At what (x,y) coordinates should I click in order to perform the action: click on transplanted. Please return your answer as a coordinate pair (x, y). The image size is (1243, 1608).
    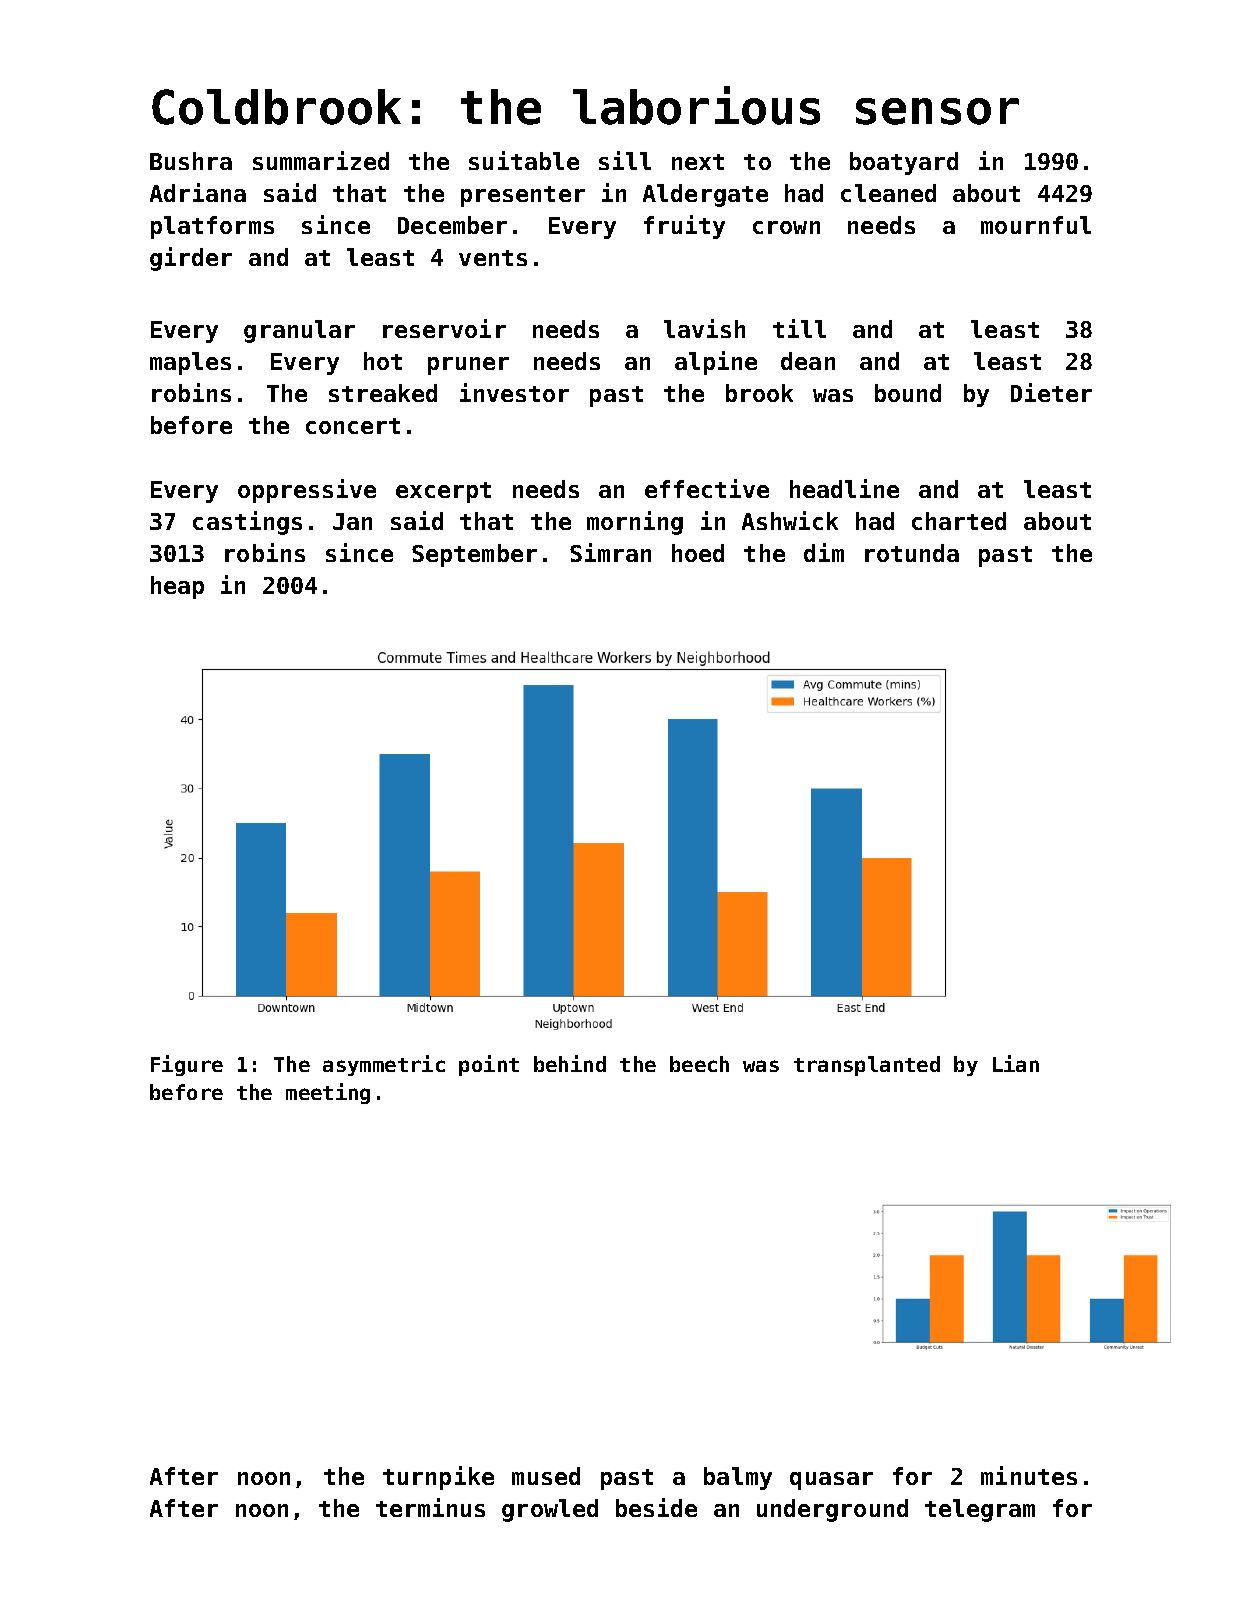
    Looking at the image, I should click on (867, 1066).
